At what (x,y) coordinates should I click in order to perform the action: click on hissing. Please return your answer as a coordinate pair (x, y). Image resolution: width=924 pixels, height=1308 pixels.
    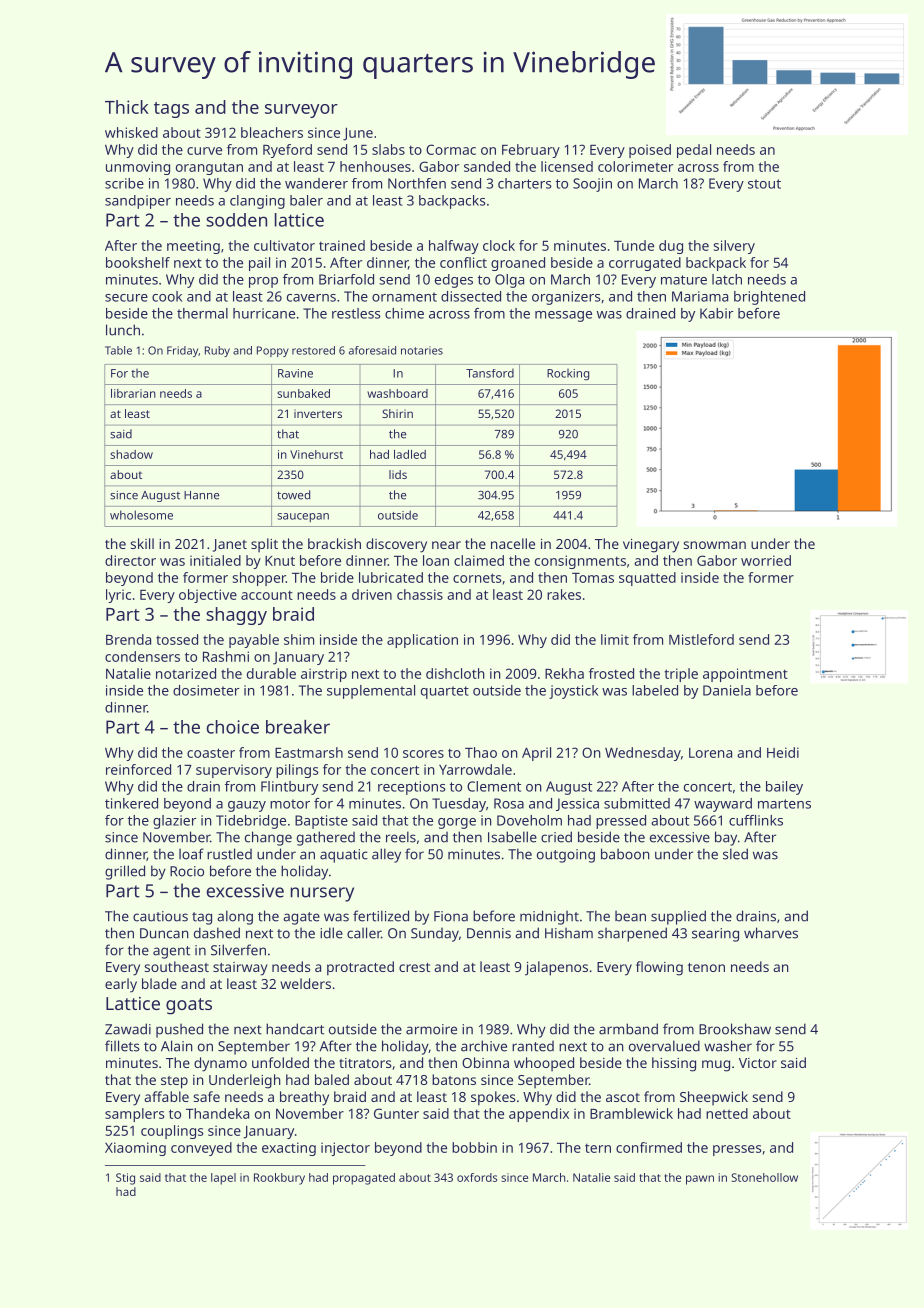
    Looking at the image, I should click on (674, 1064).
